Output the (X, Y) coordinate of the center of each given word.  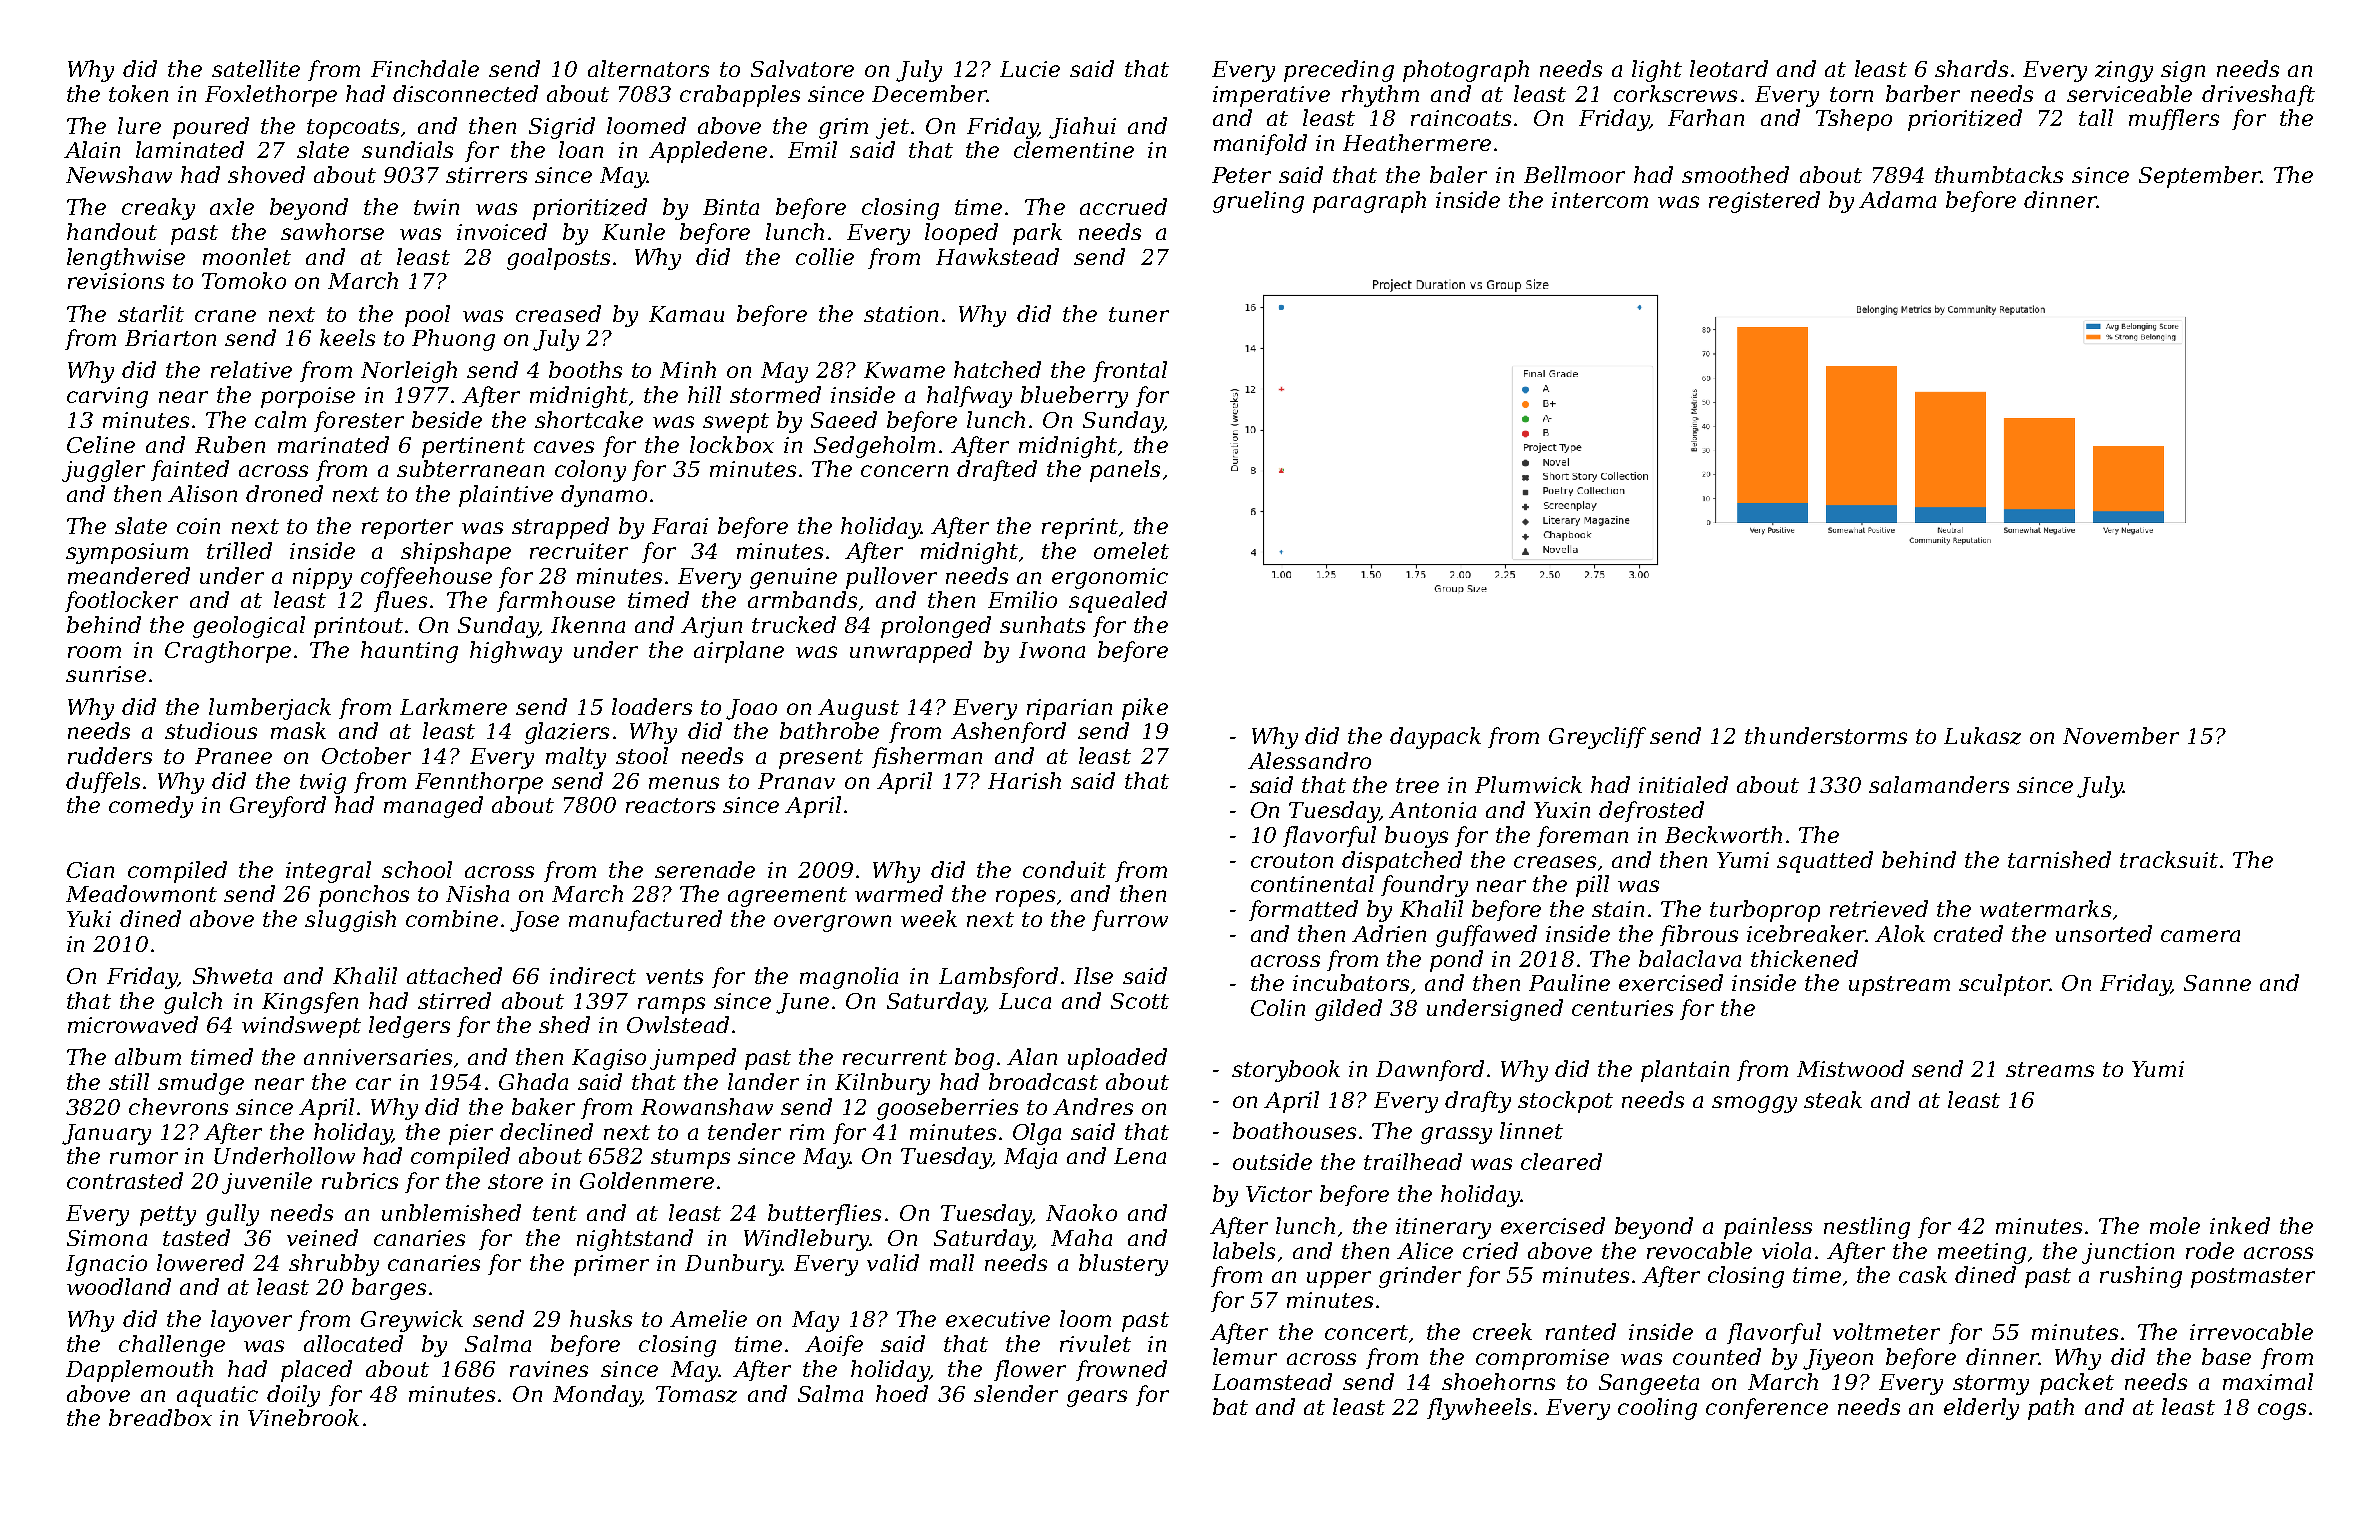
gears (1097, 1398)
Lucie (1030, 69)
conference (1767, 1408)
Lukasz (1982, 736)
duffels (103, 782)
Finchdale (425, 68)
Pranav (796, 781)
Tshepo (1854, 120)
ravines (549, 1369)
